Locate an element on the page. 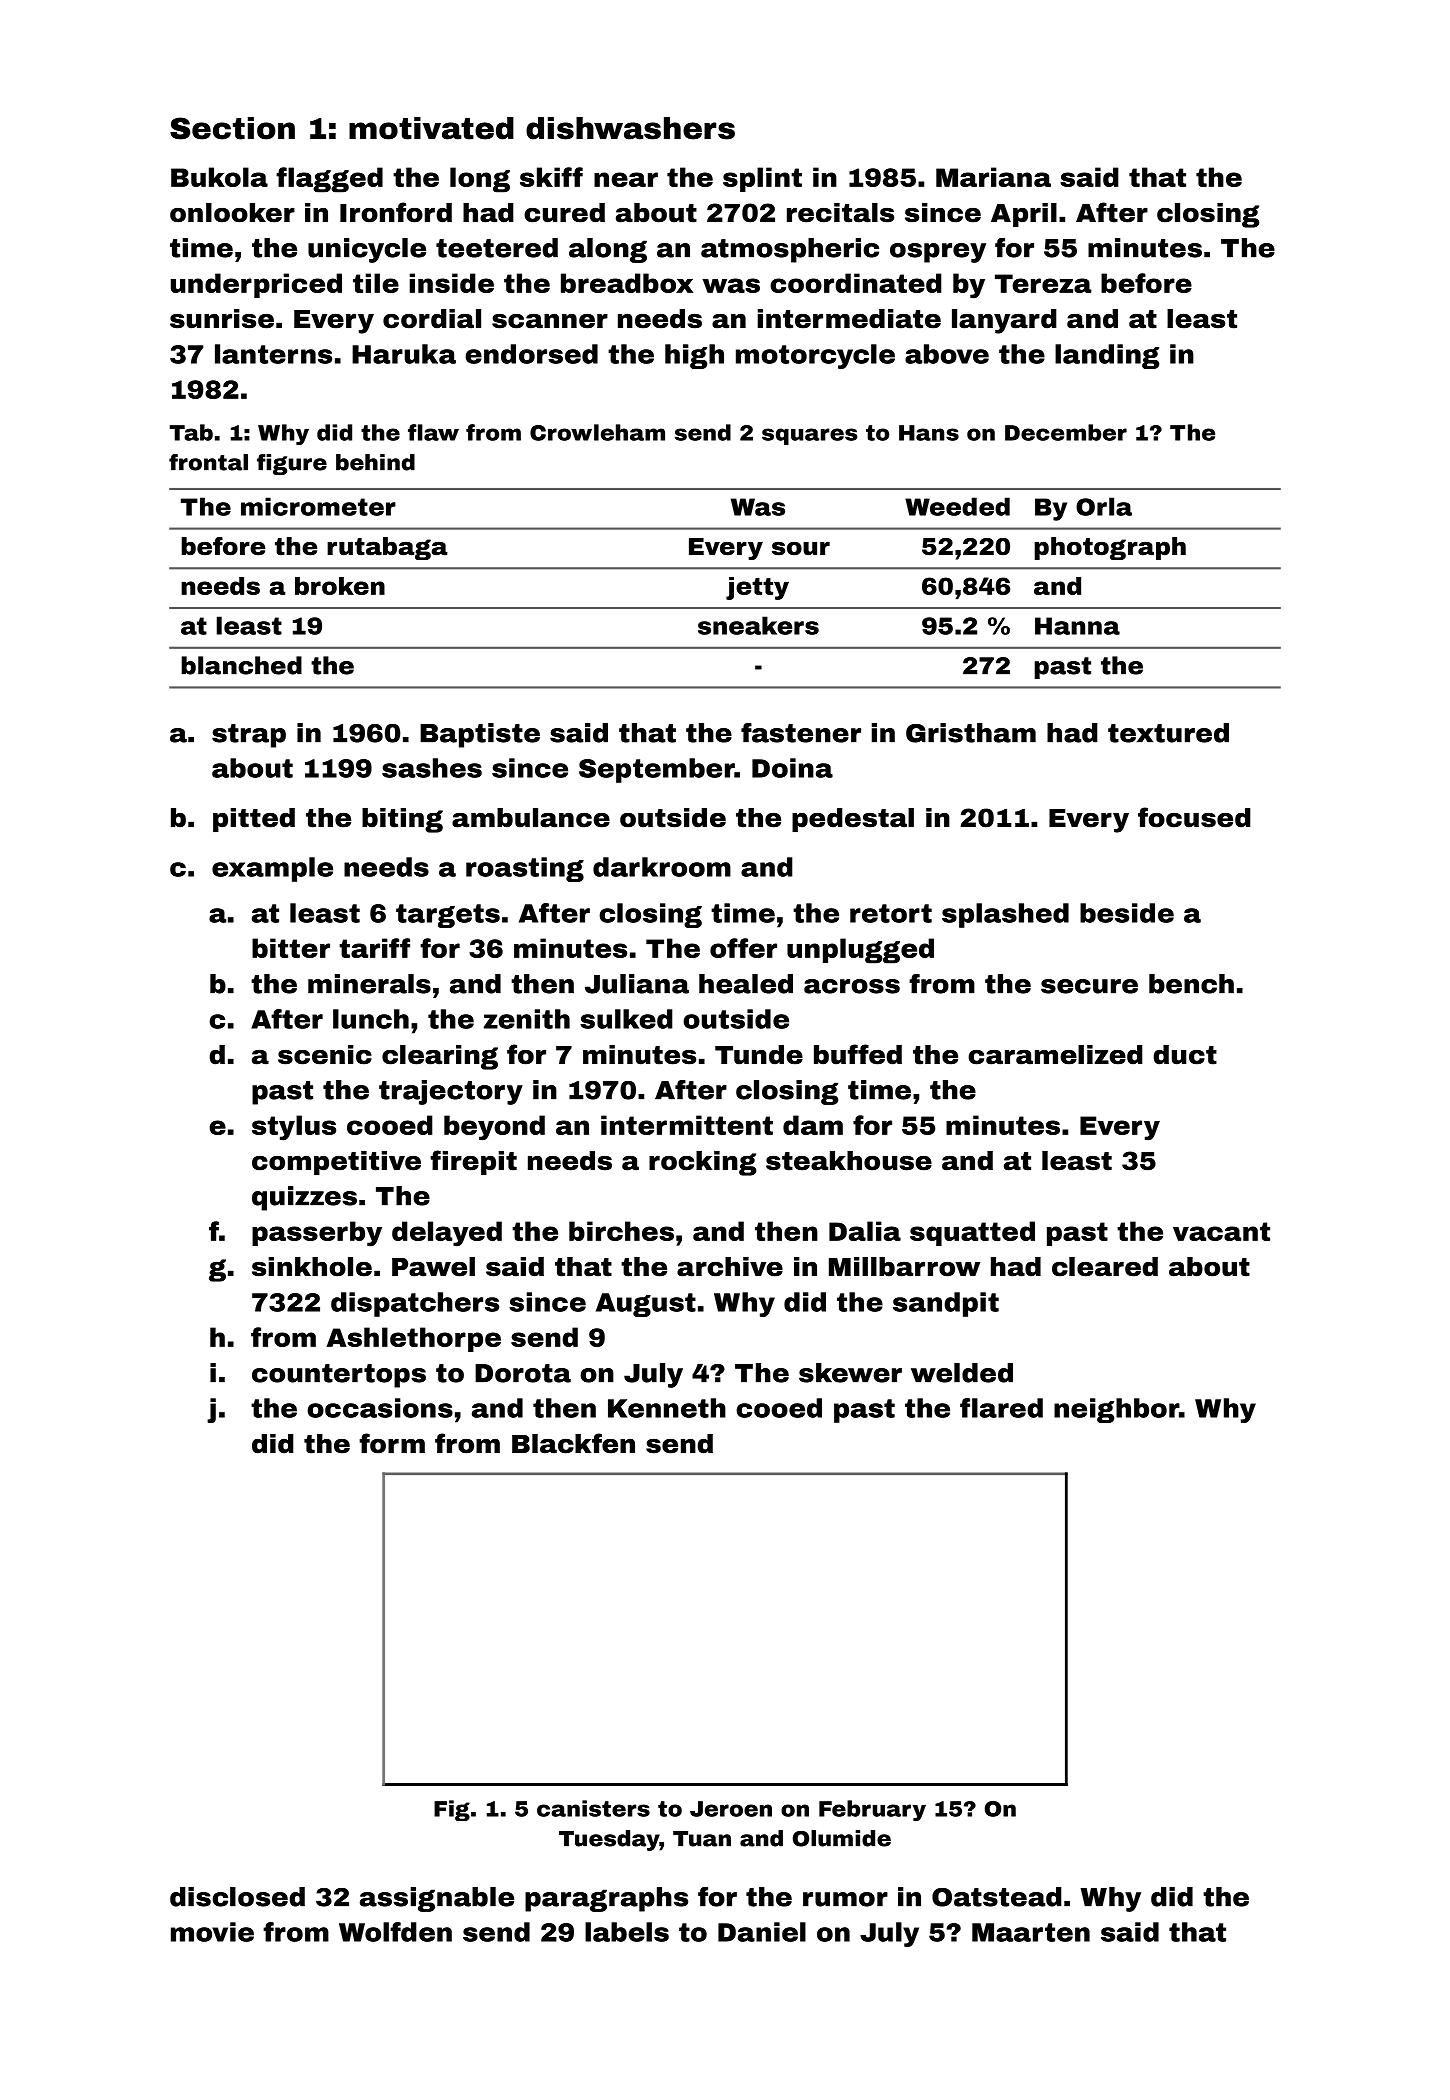  splint is located at coordinates (762, 179).
